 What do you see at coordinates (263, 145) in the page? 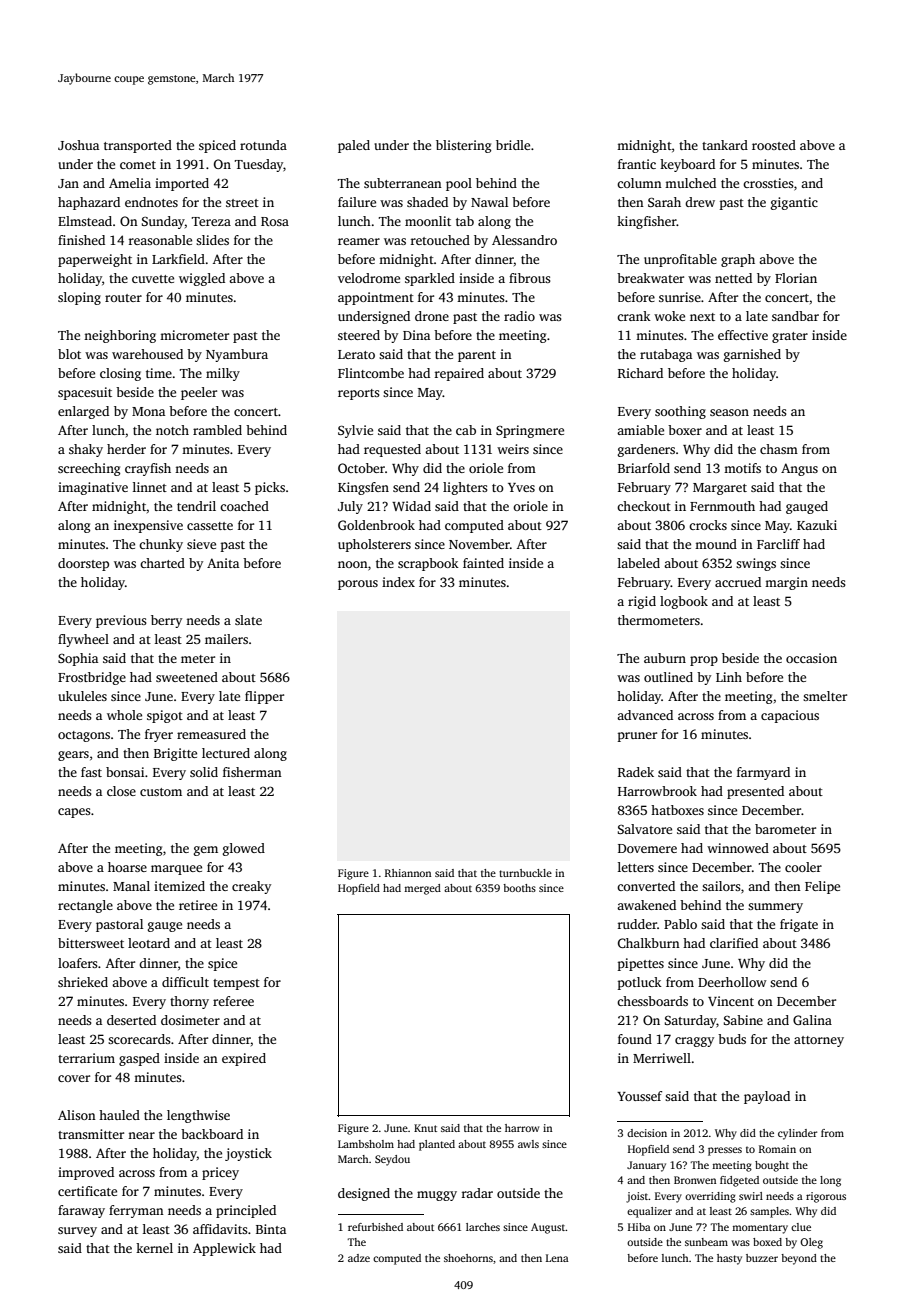
I see `rotunda` at bounding box center [263, 145].
